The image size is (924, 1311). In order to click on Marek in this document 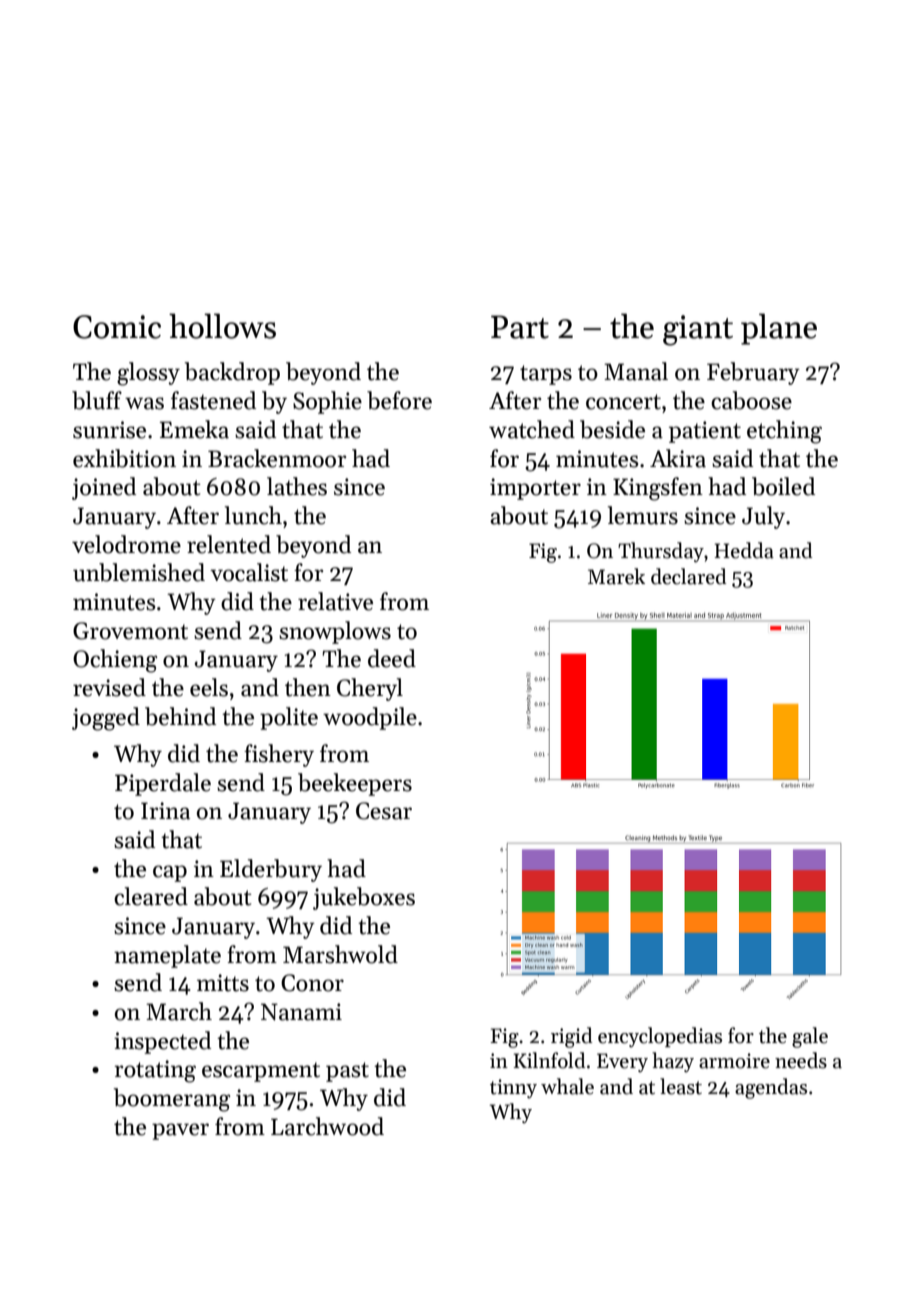, I will do `click(616, 576)`.
